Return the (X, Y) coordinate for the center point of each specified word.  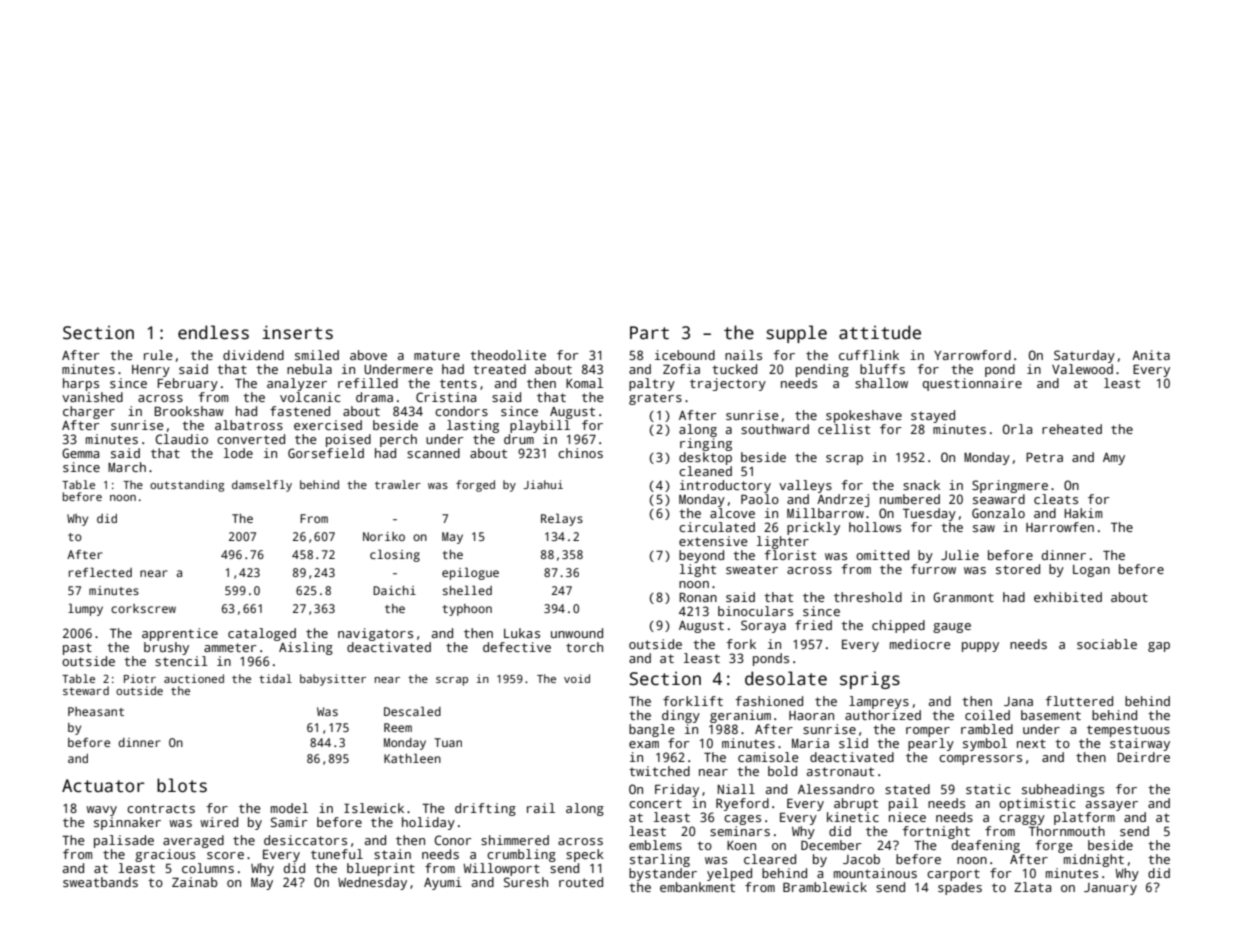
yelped (729, 874)
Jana (1018, 701)
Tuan (448, 742)
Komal (584, 383)
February (188, 384)
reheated (1072, 429)
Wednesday (372, 883)
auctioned (194, 678)
